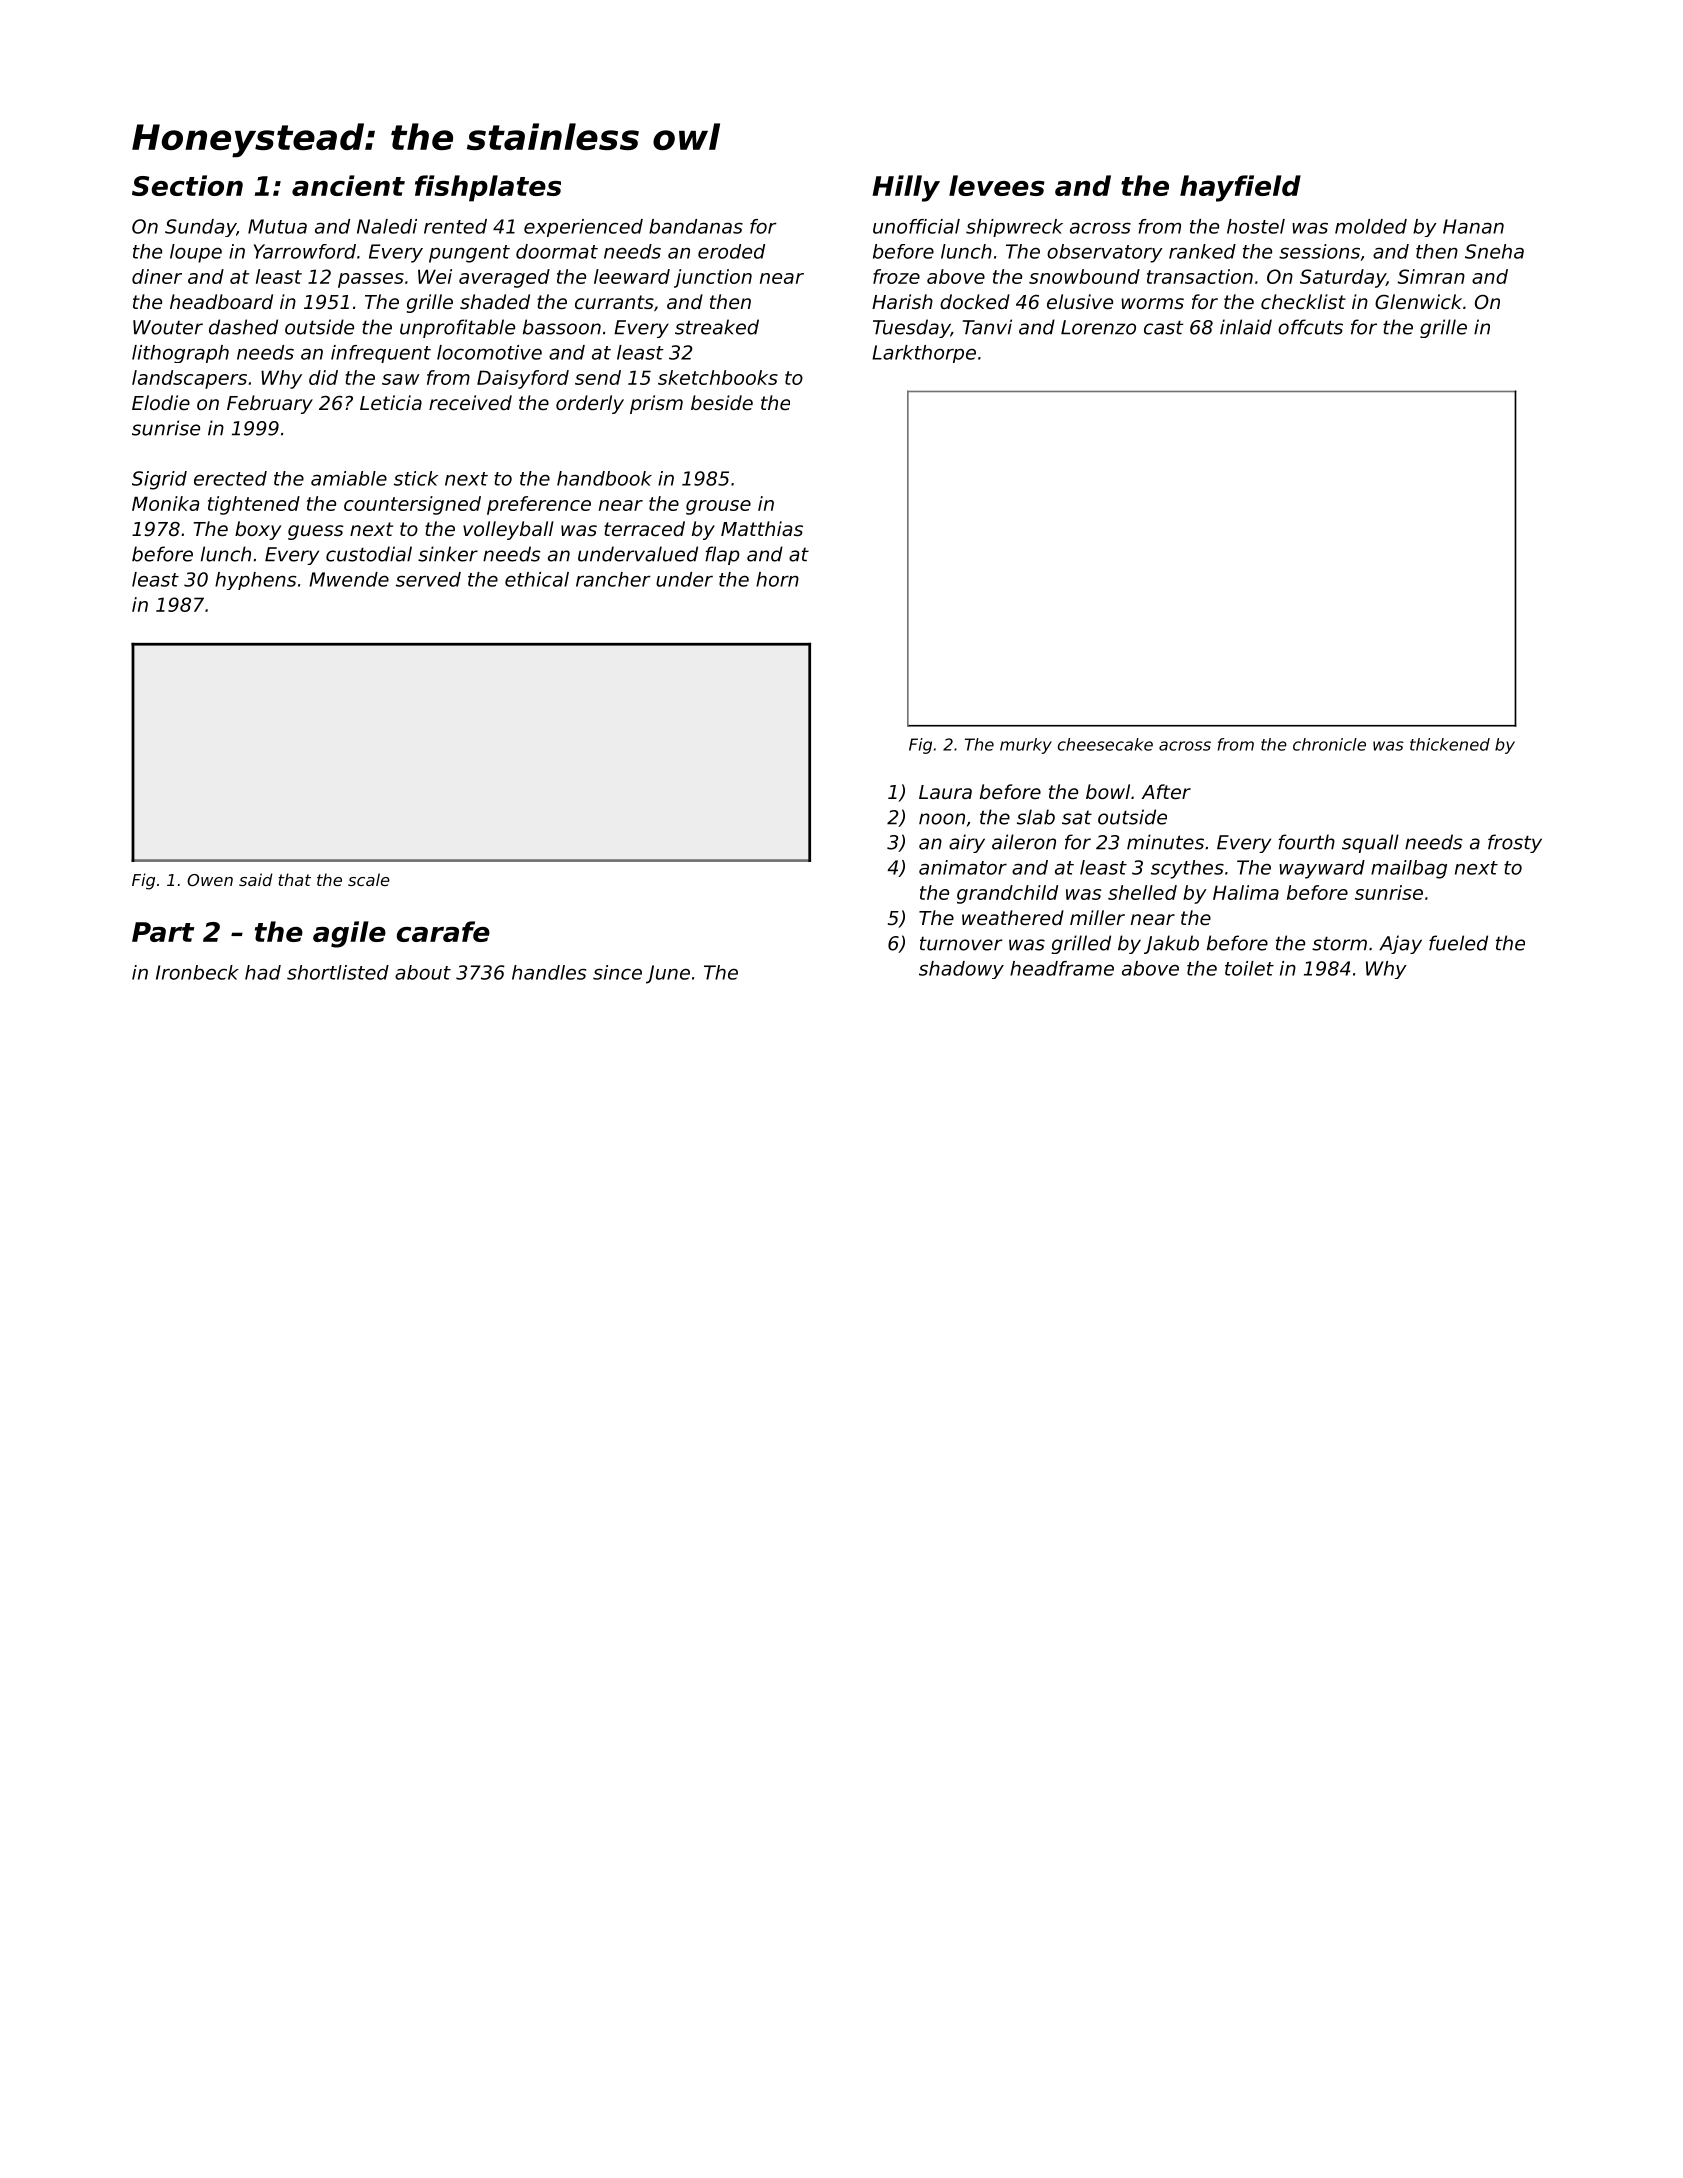 This screenshot has width=1683, height=2178. I want to click on Laura, so click(945, 792).
